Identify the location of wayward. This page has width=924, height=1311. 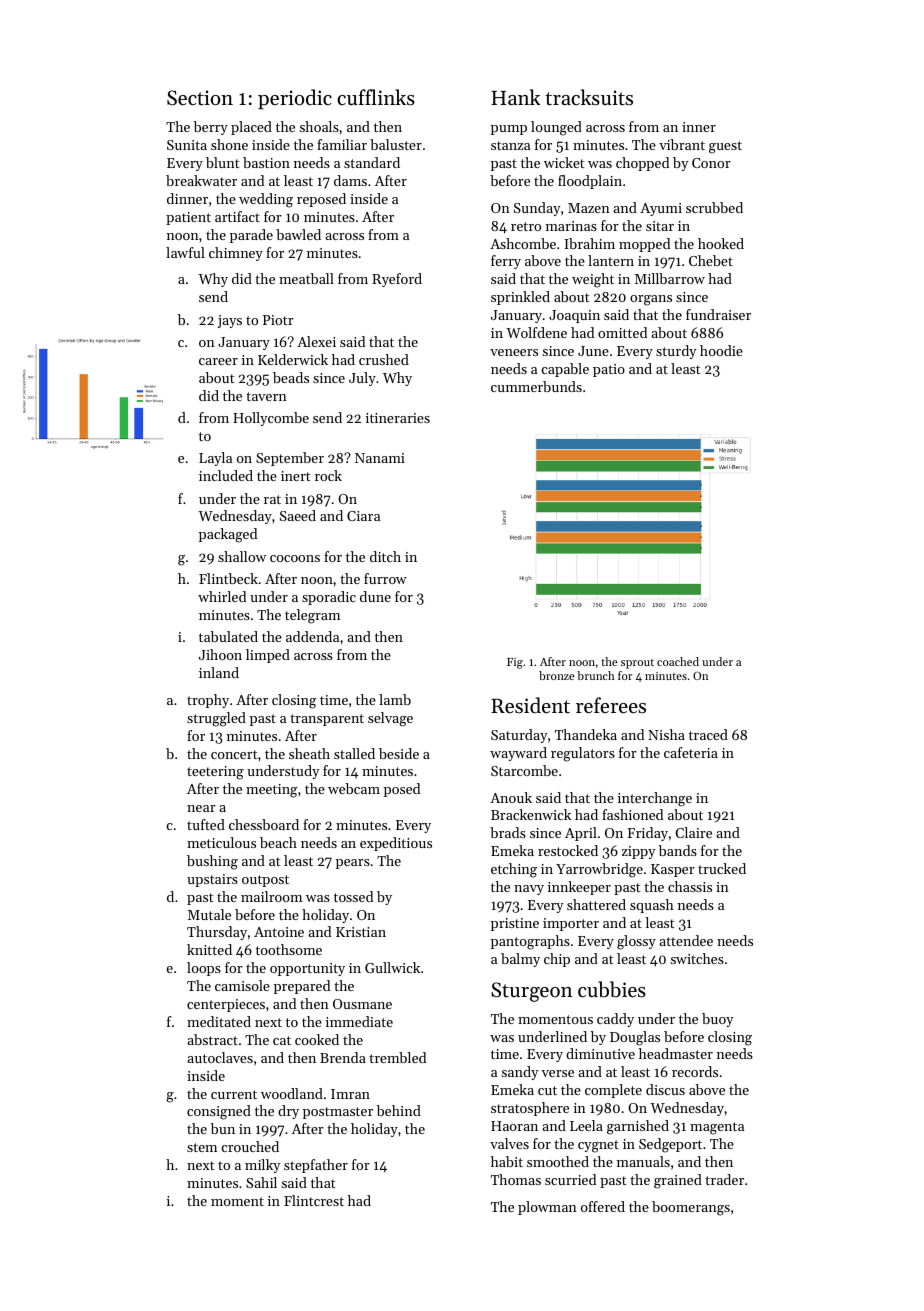
(518, 754).
